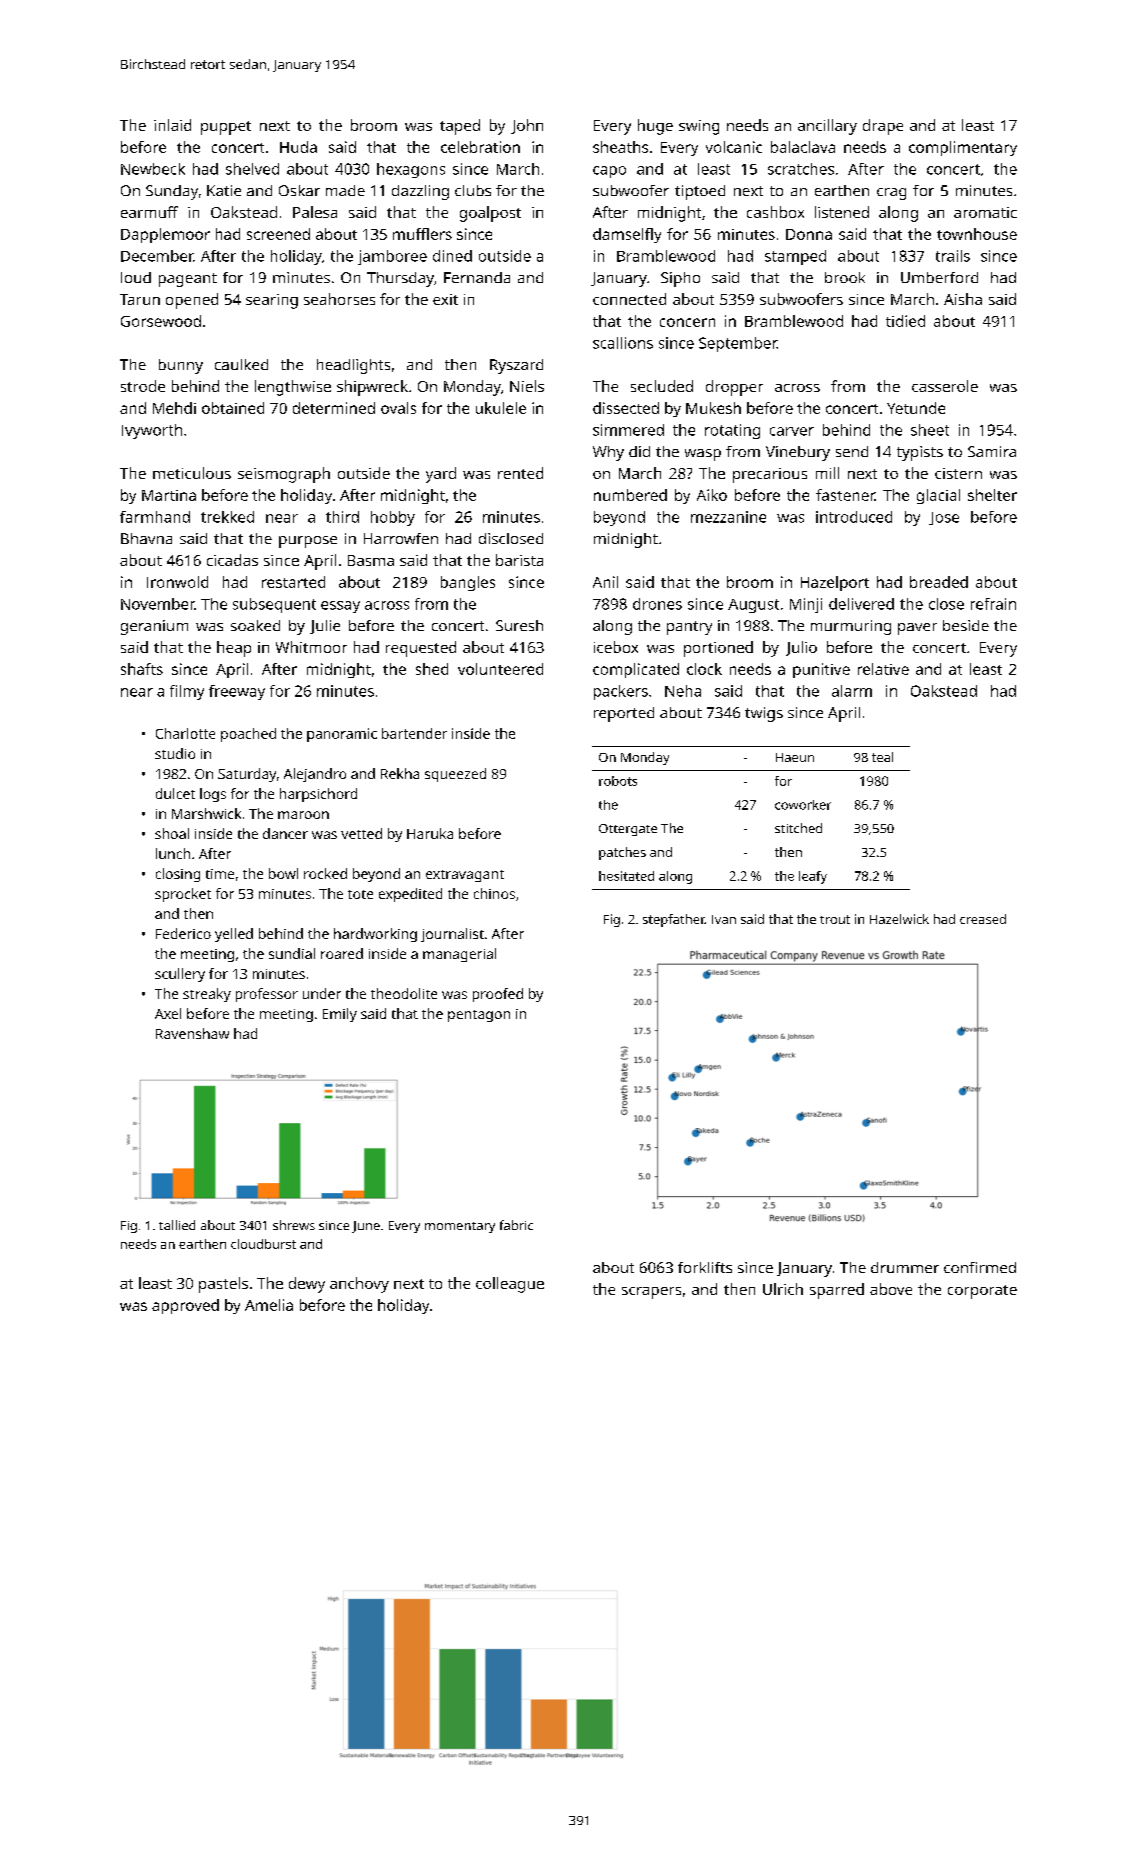 This page has height=1872, width=1137. I want to click on creased, so click(983, 919).
